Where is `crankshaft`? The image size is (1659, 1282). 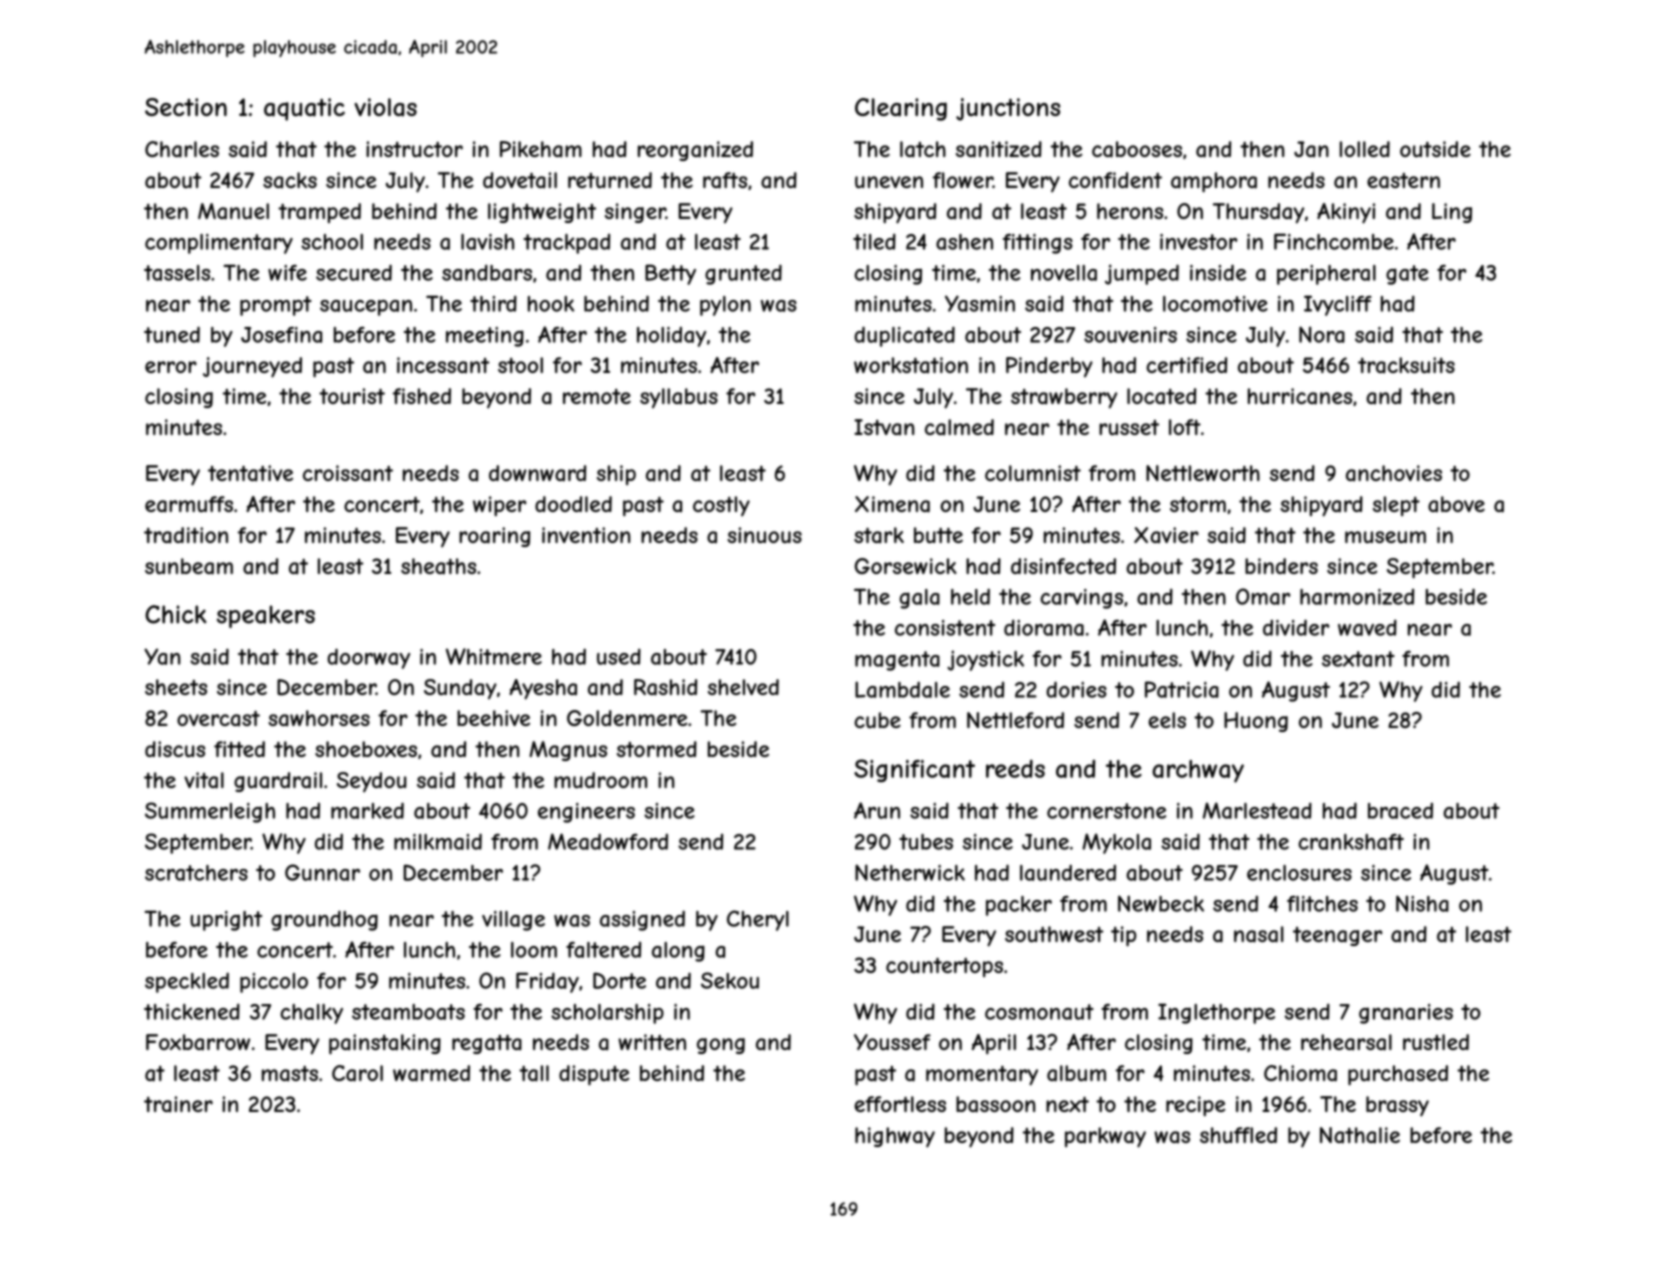
crankshaft is located at coordinates (1351, 842).
